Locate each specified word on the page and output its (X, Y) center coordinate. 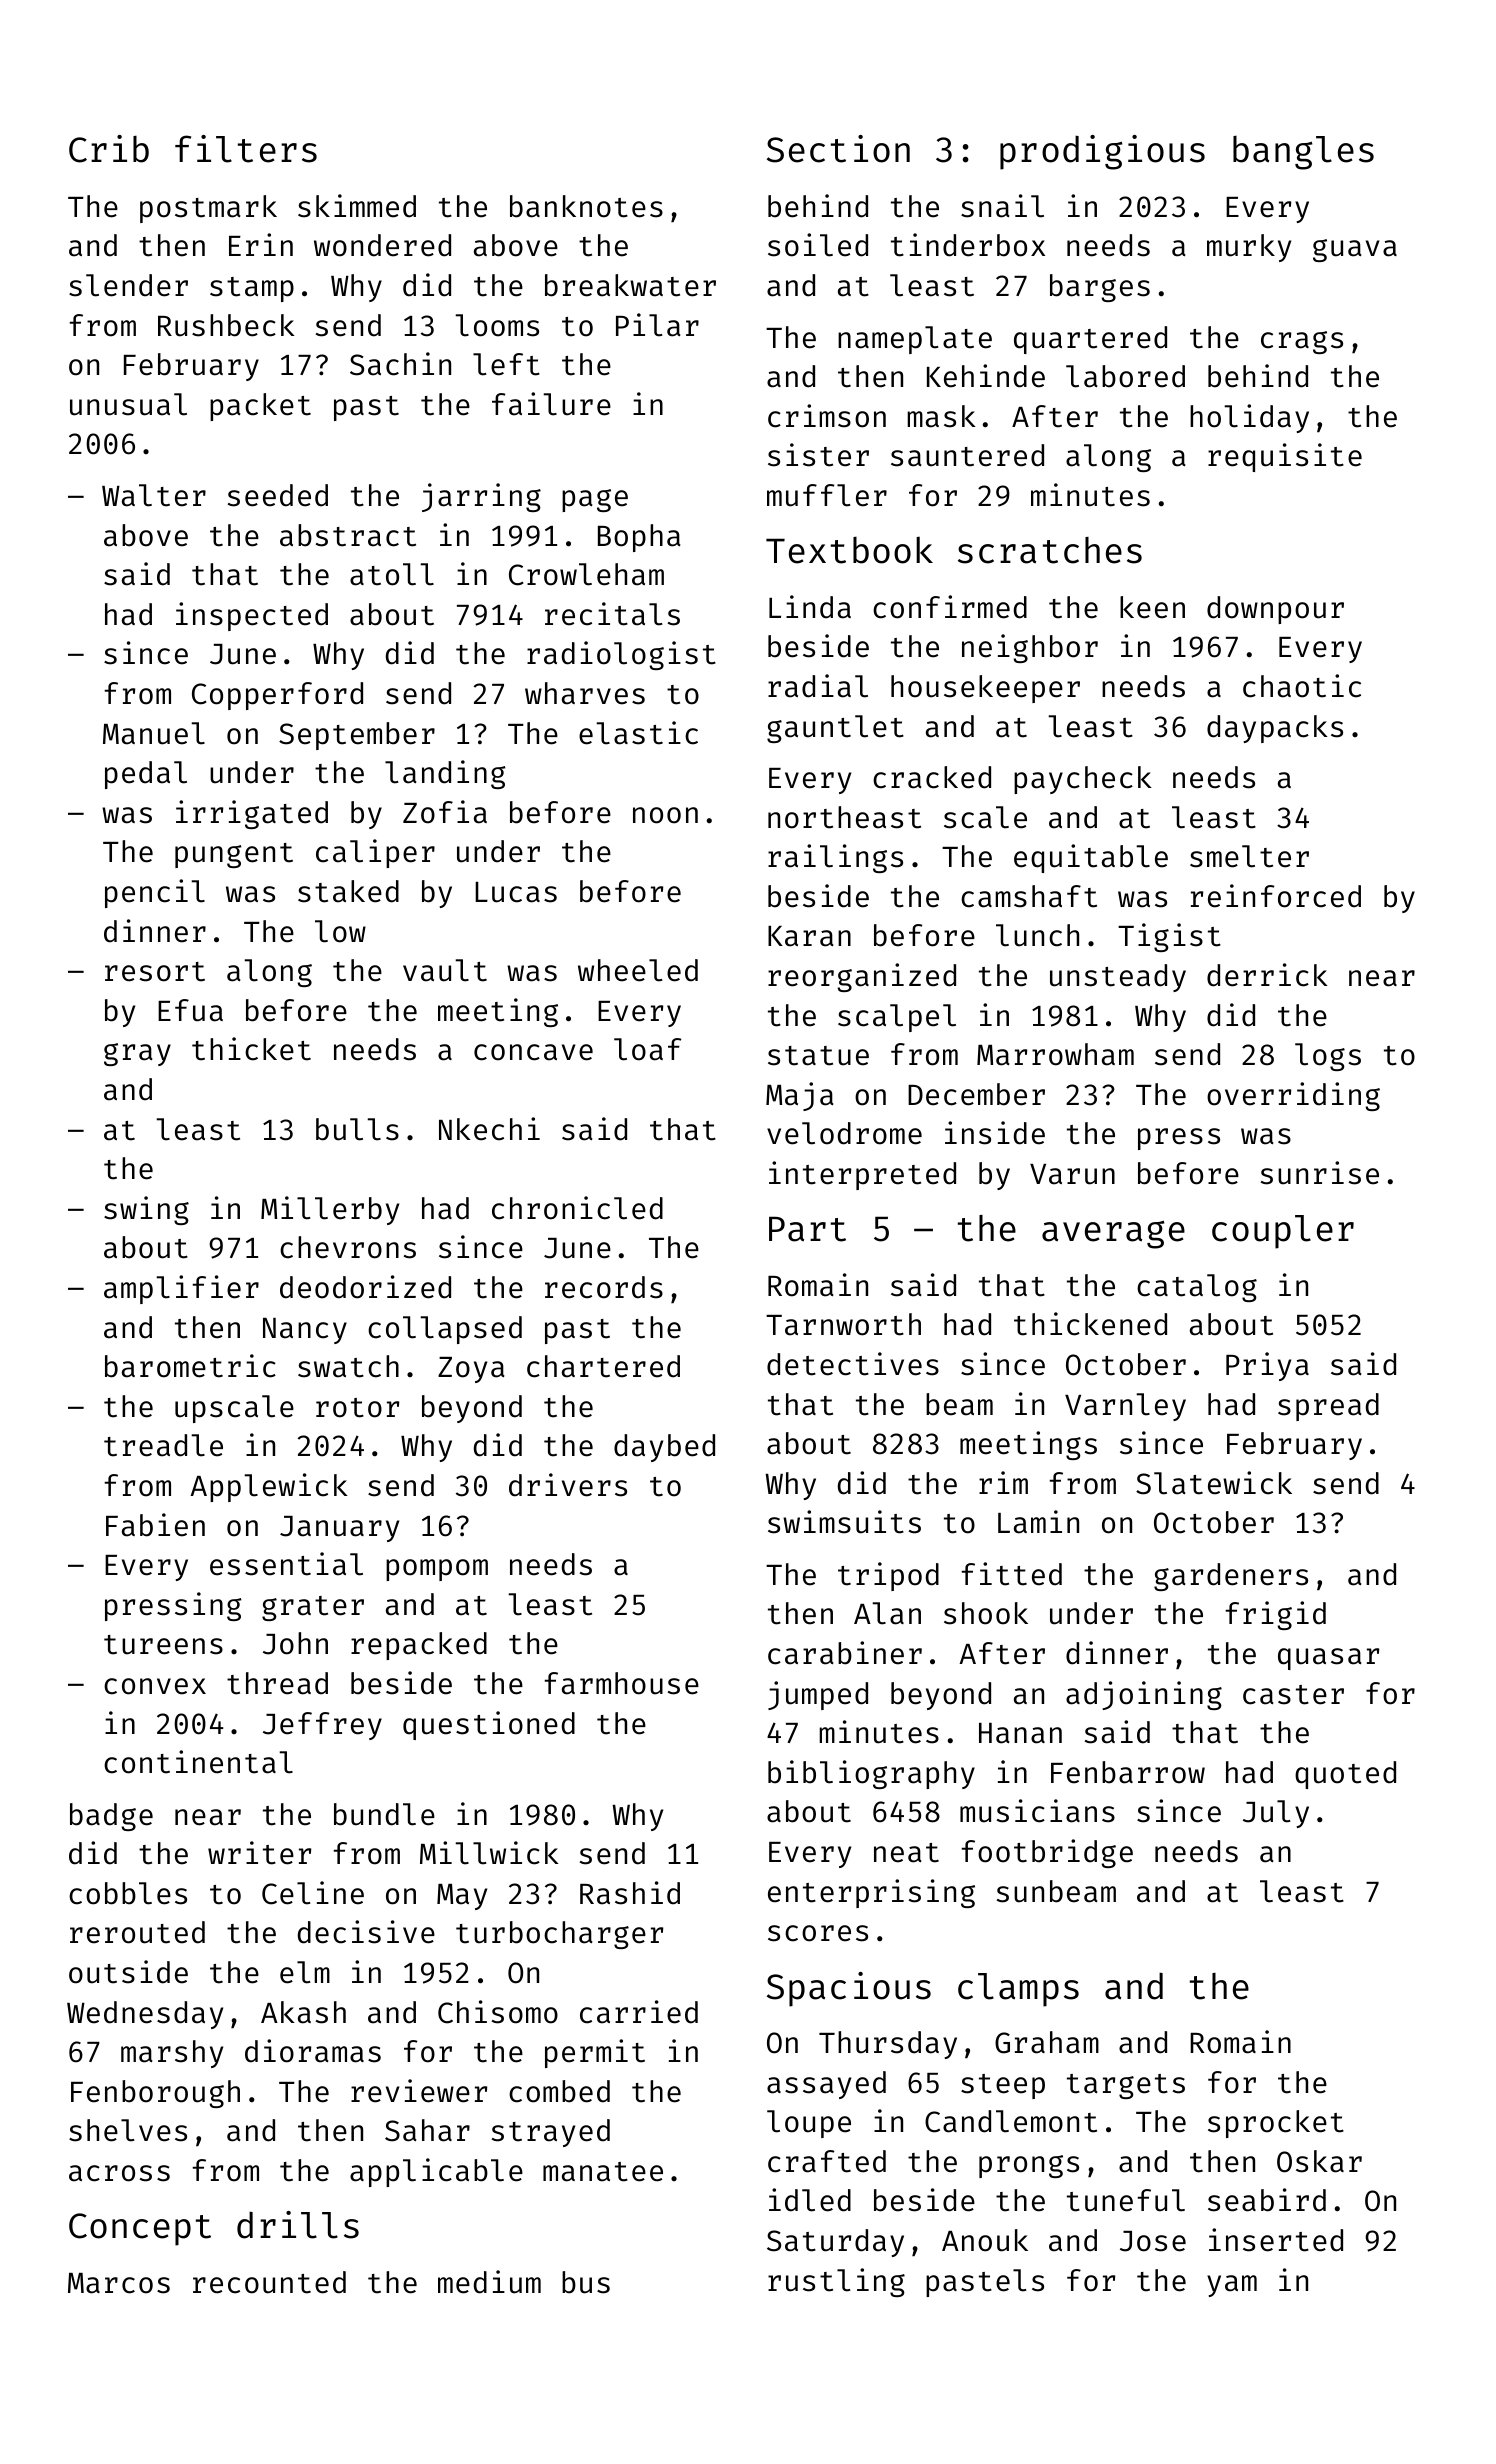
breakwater (630, 285)
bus (586, 2282)
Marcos (119, 2283)
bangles (1303, 152)
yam (1232, 2286)
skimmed (357, 206)
